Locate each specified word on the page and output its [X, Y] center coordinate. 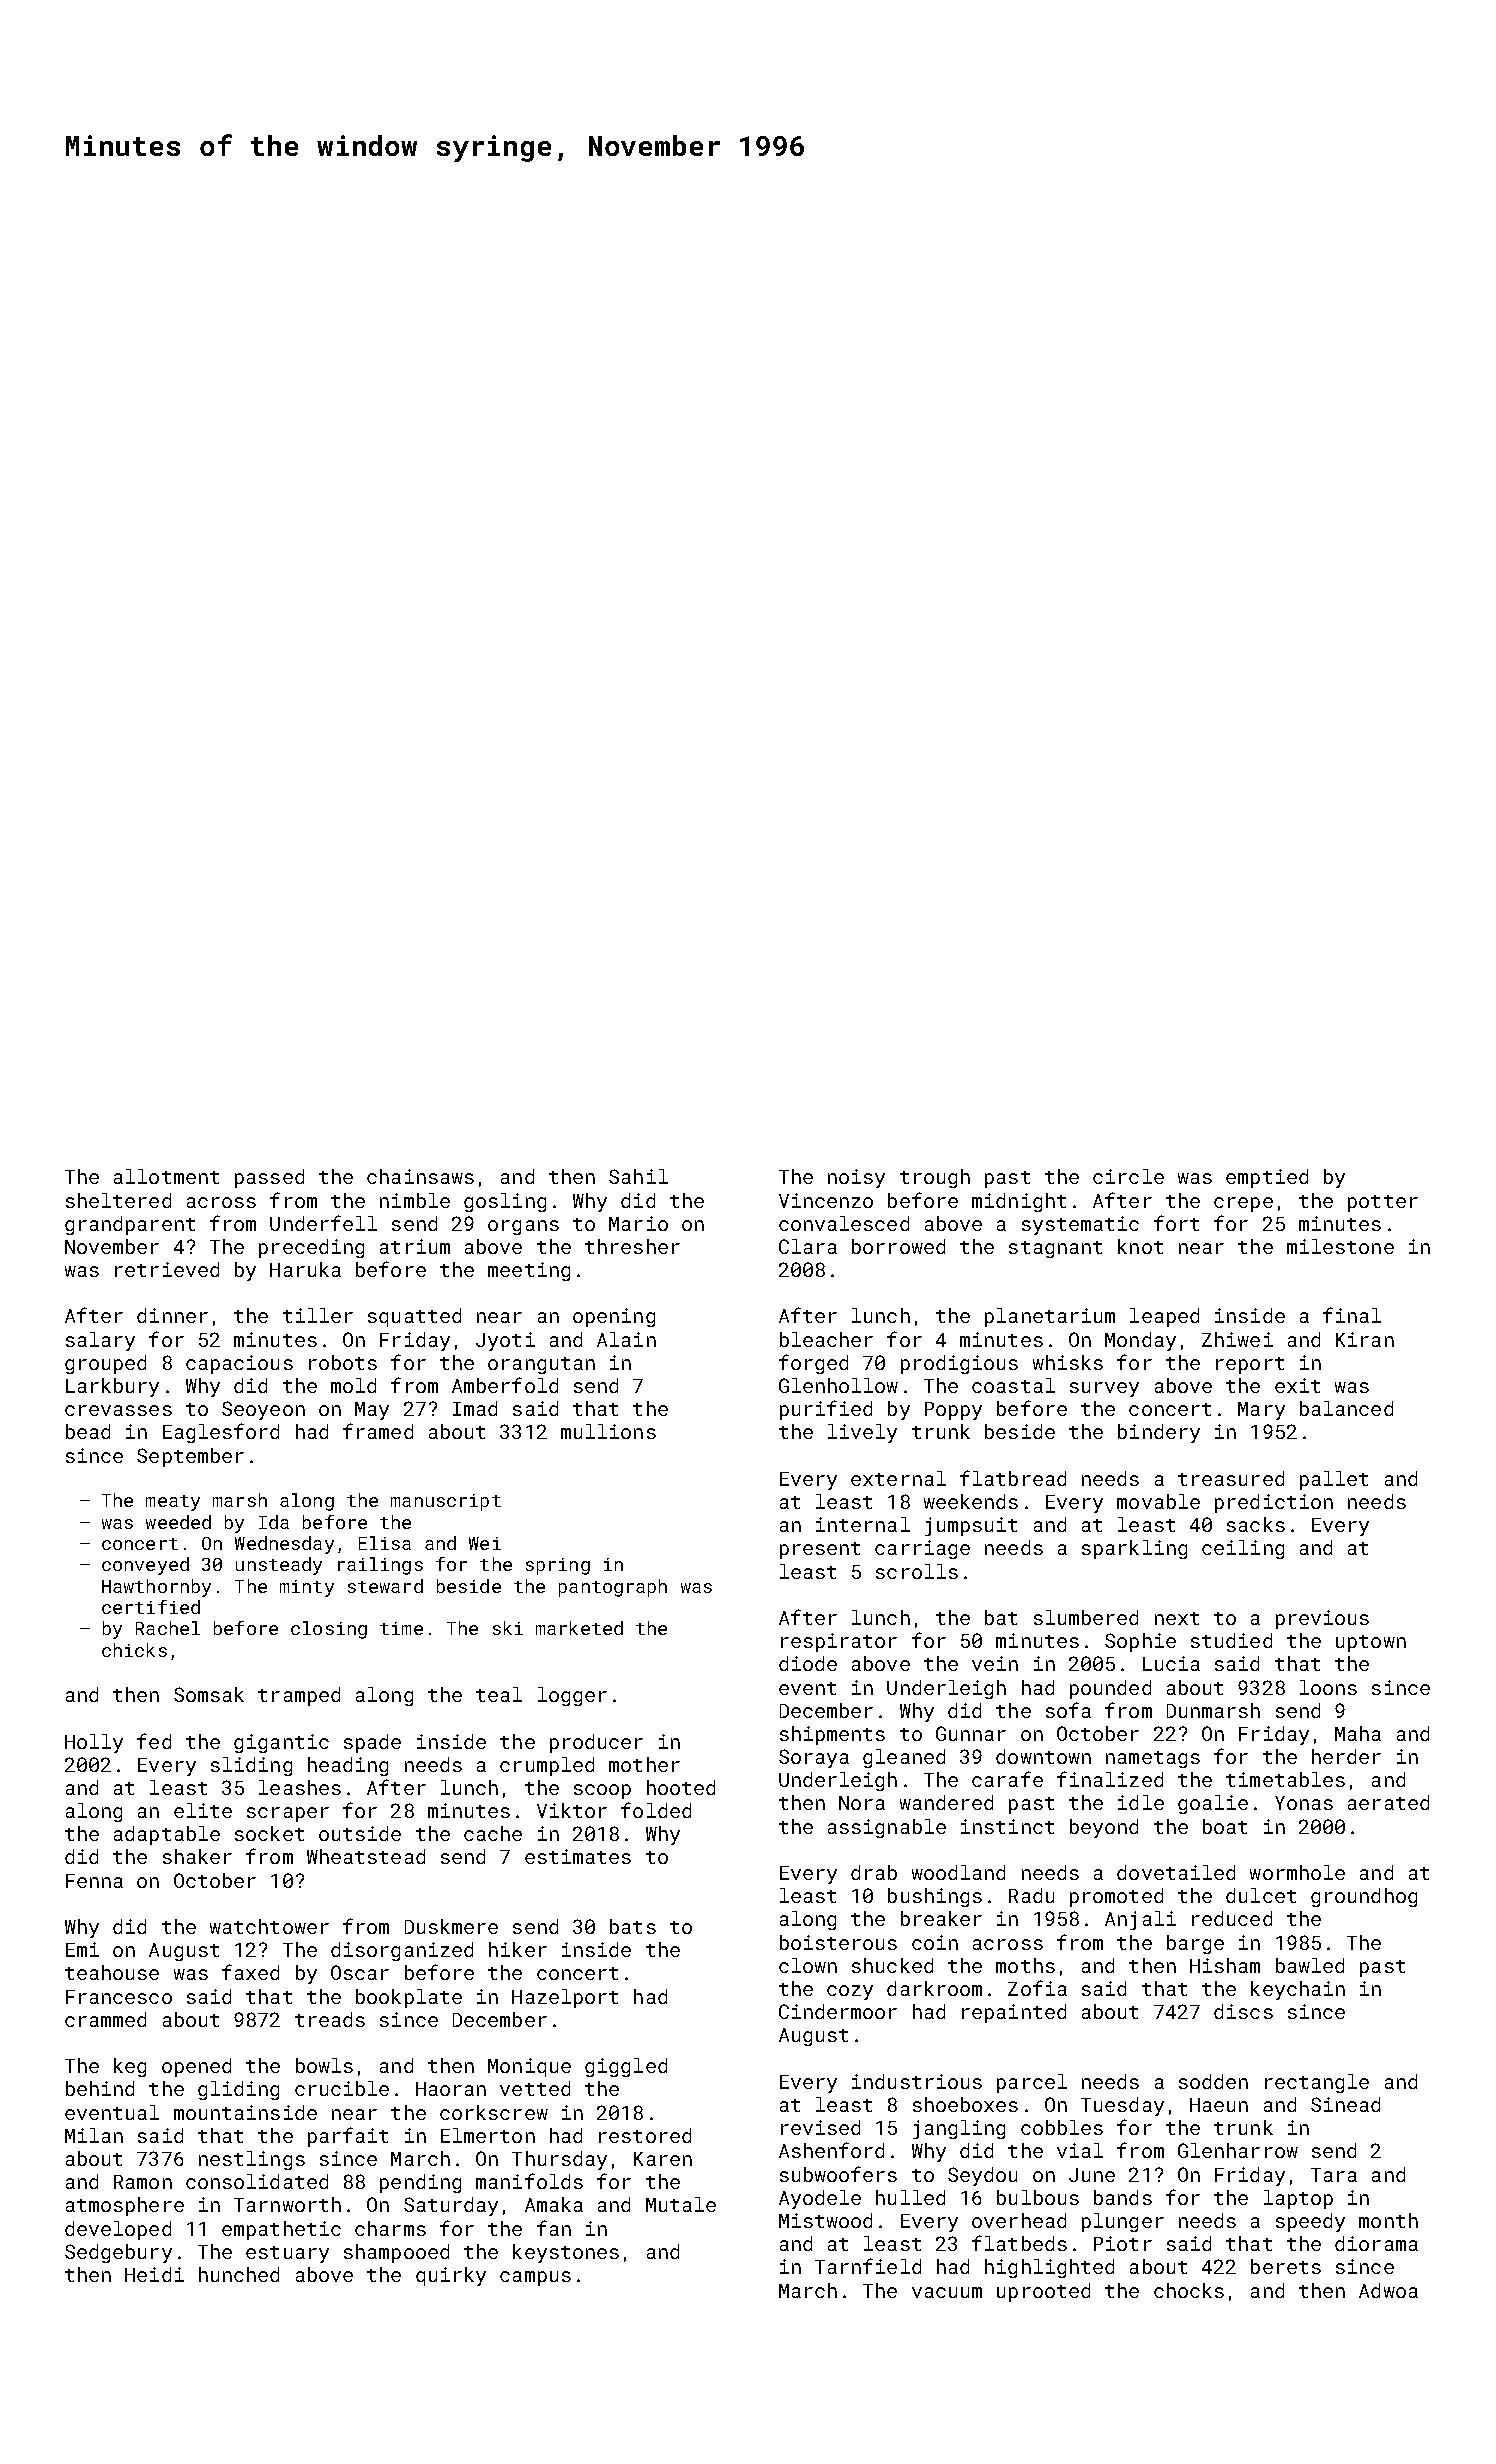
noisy [856, 1178]
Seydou [982, 2176]
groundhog [1364, 1897]
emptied [1267, 1178]
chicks [134, 1650]
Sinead [1345, 2104]
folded [656, 1810]
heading [348, 1766]
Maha [1358, 1733]
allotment [166, 1176]
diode [808, 1663]
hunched [239, 2274]
